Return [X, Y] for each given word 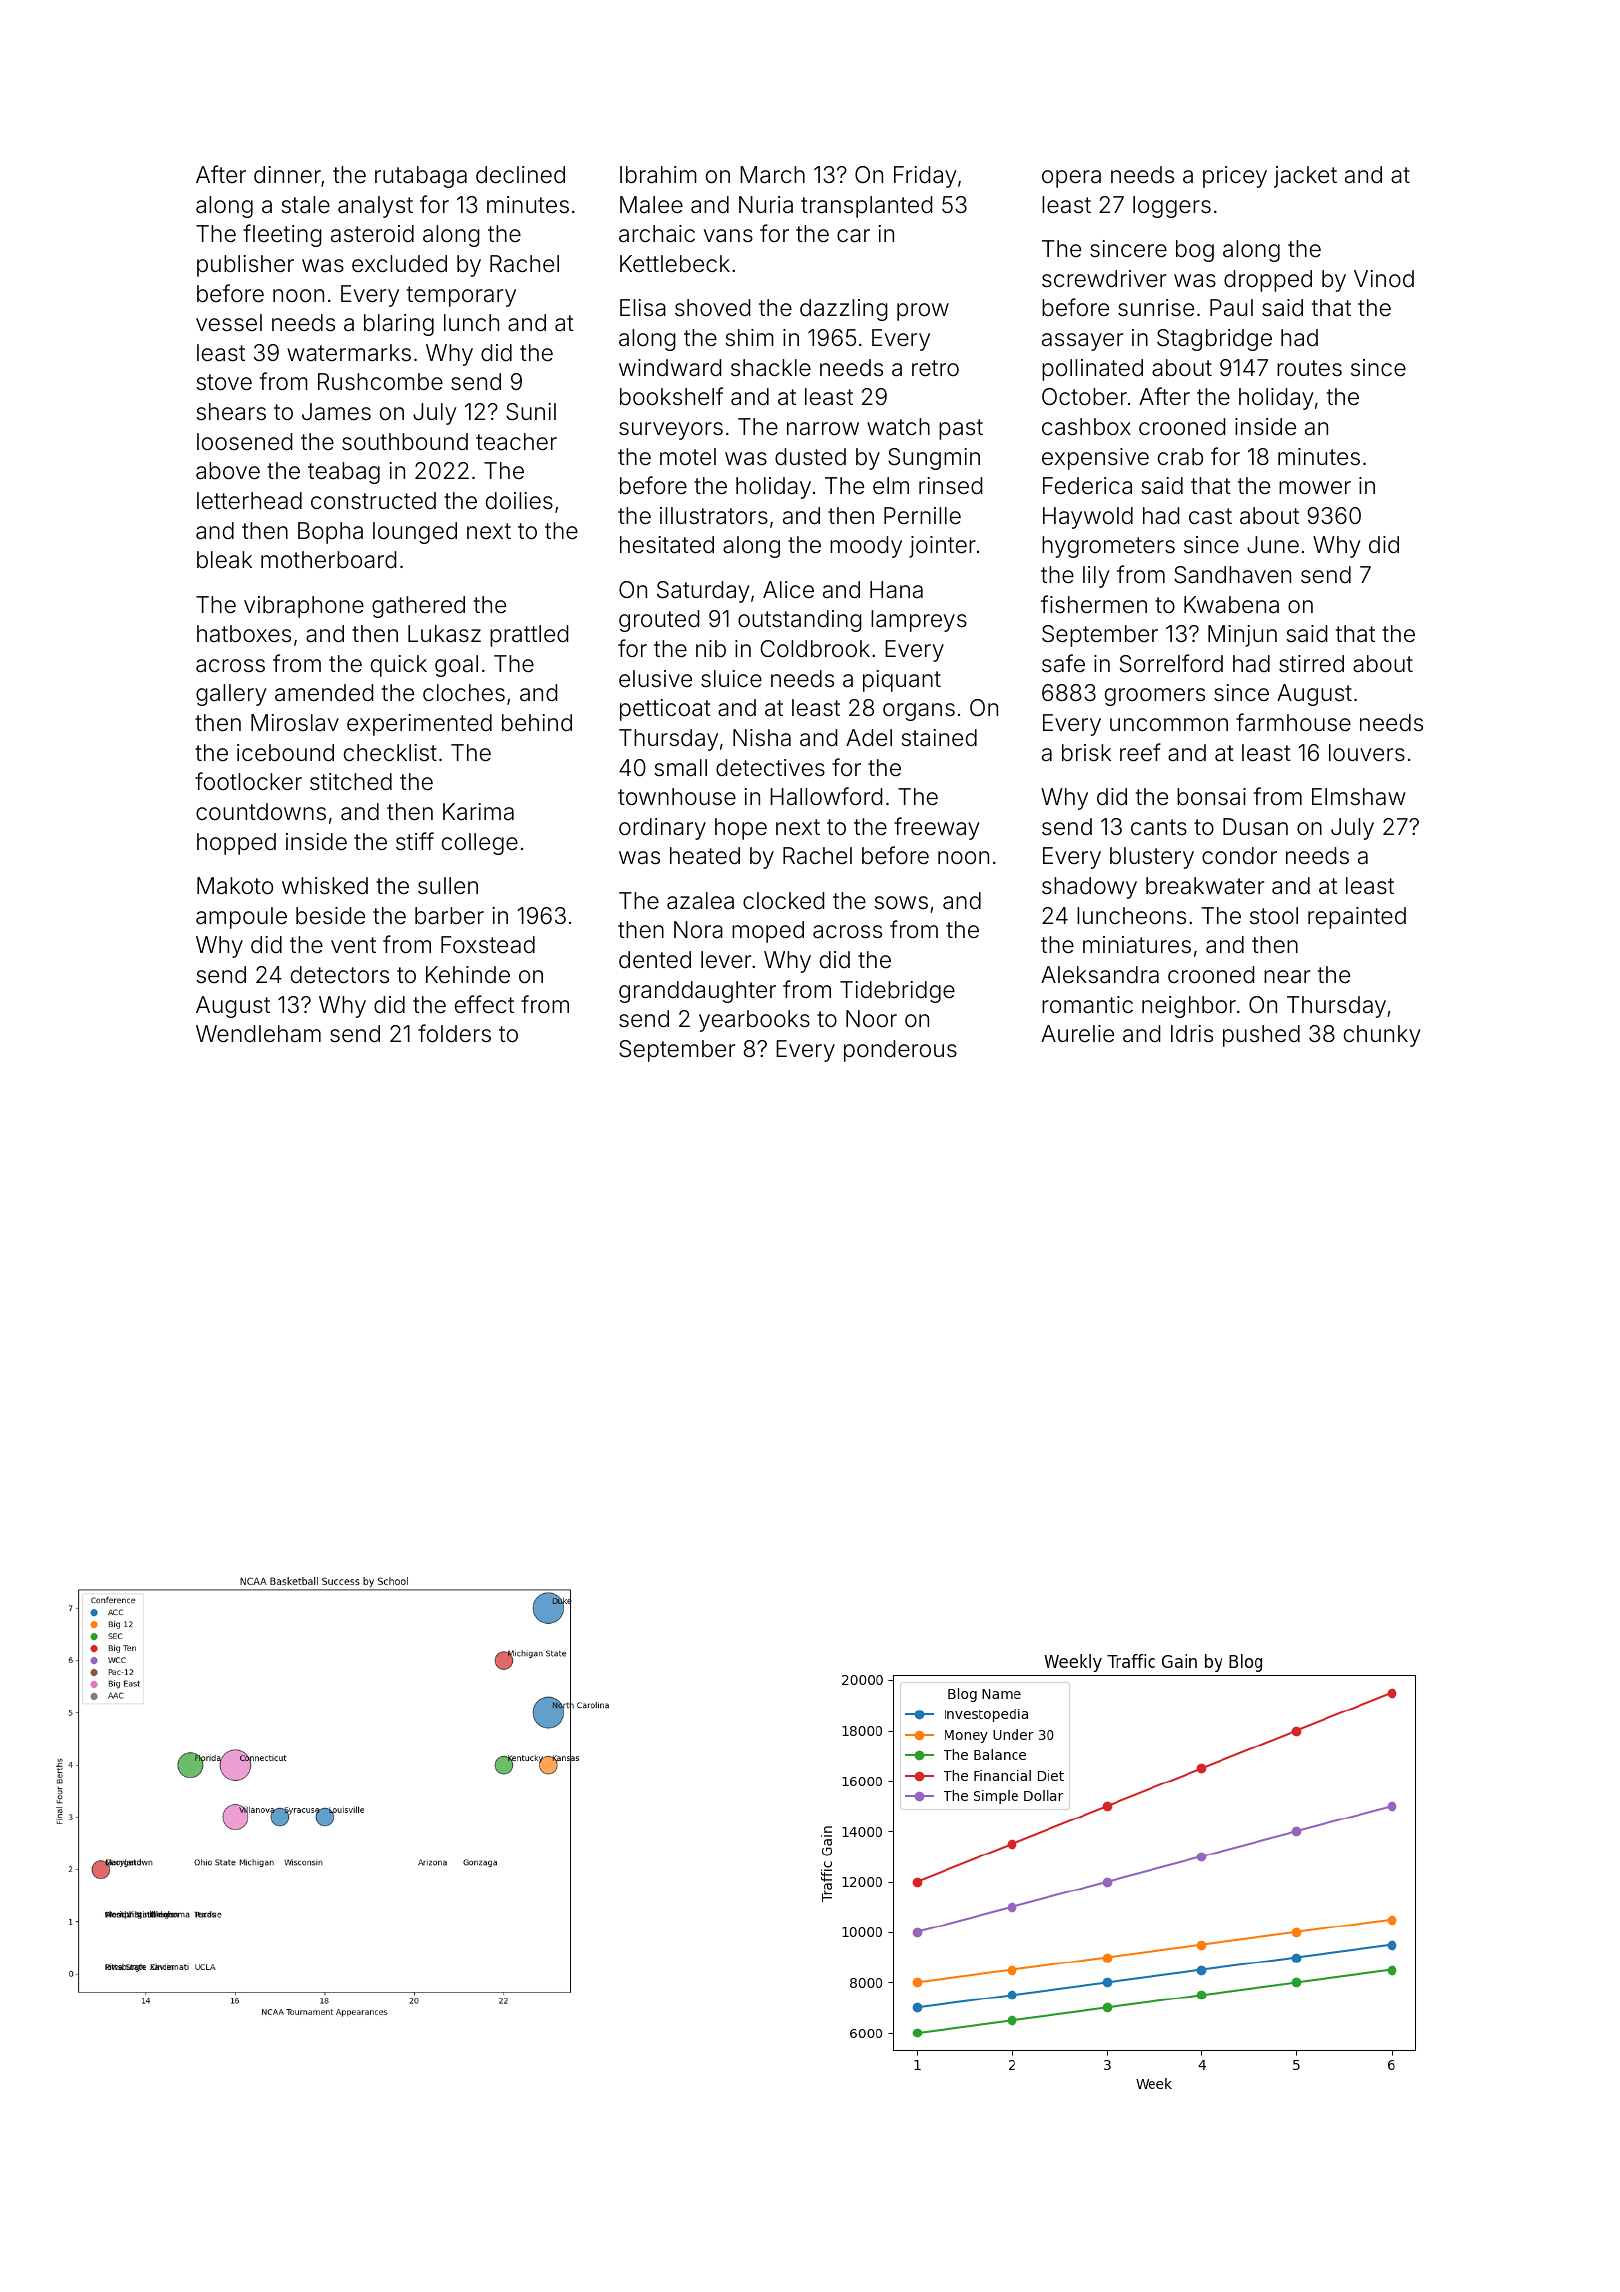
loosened [244, 442]
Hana [896, 590]
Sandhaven [1232, 575]
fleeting [282, 235]
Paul [1231, 308]
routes [1309, 368]
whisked [325, 886]
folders [454, 1033]
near [1287, 977]
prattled [529, 636]
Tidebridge [897, 992]
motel [688, 457]
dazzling [844, 310]
